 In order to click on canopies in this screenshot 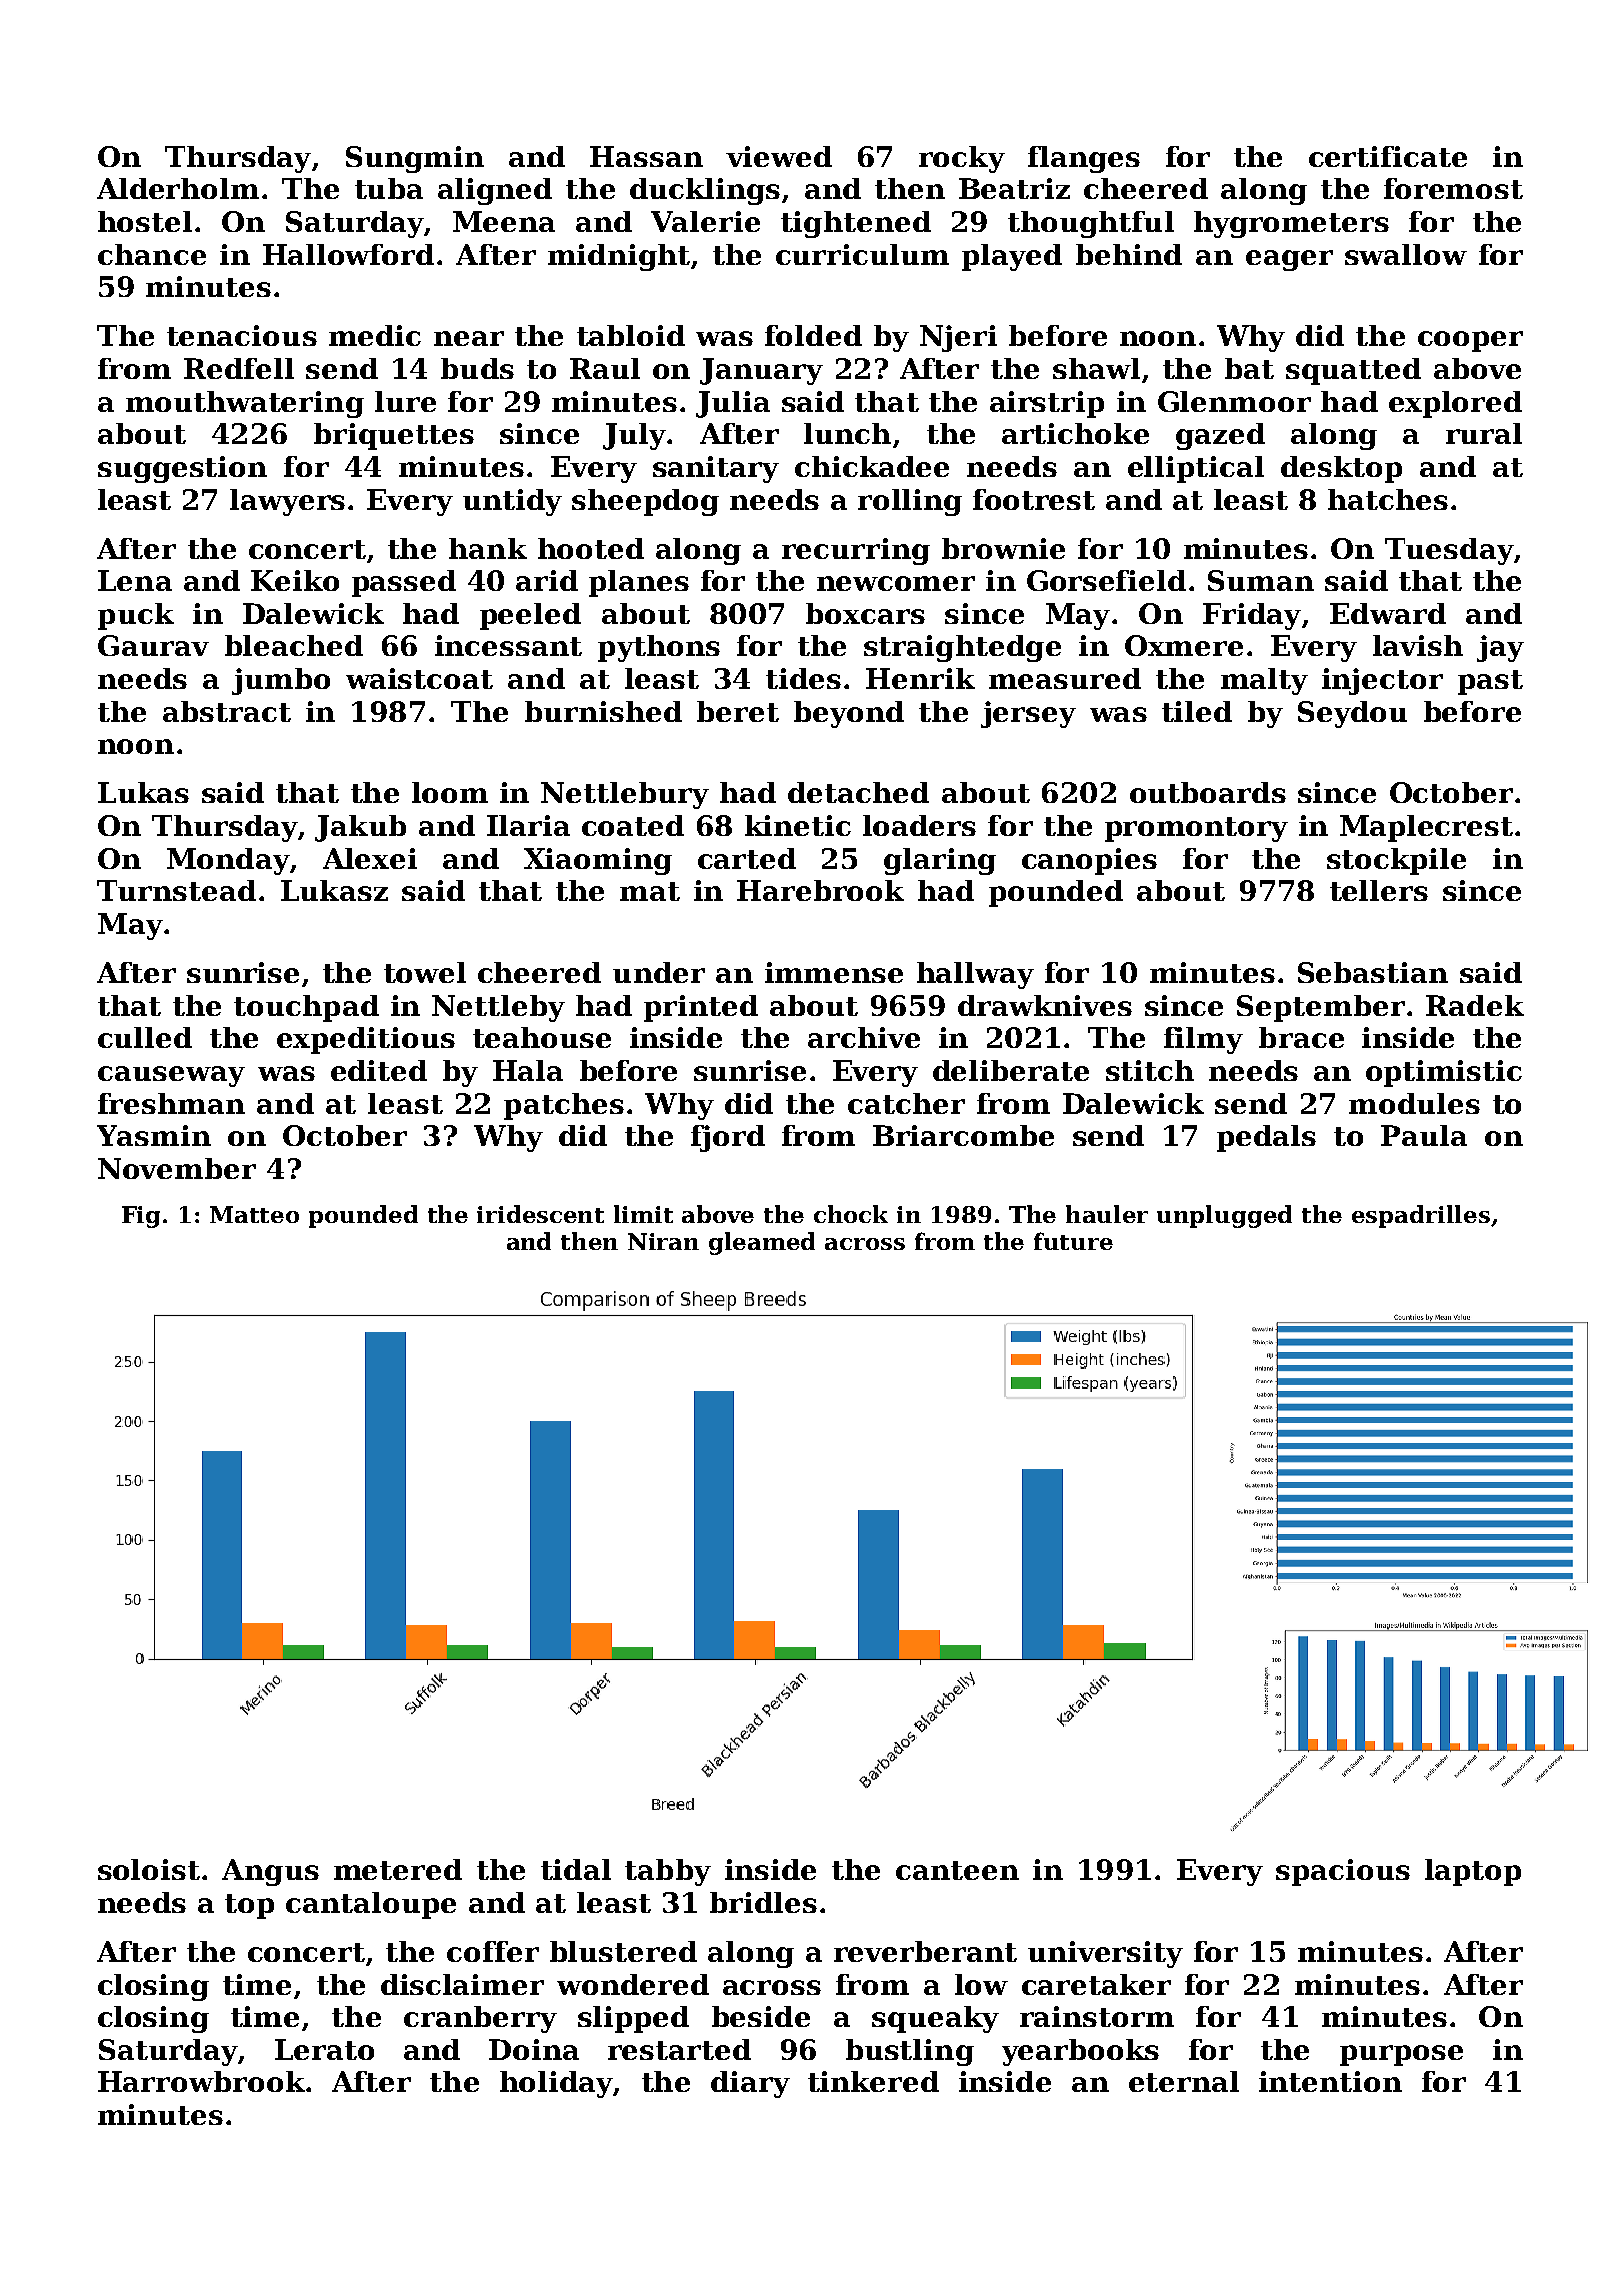, I will do `click(1089, 861)`.
